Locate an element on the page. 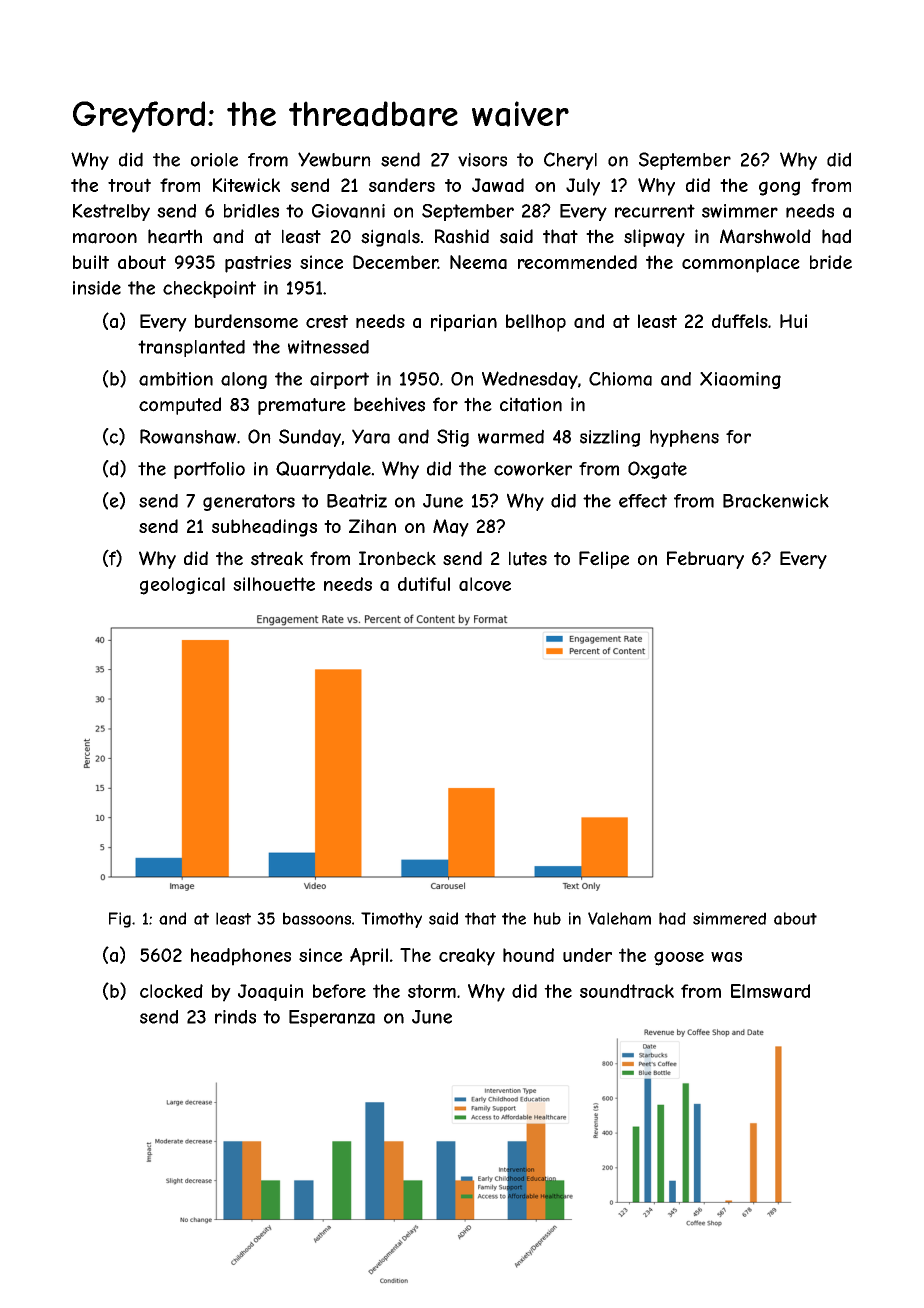 This document has height=1308, width=924. slipway is located at coordinates (654, 238).
